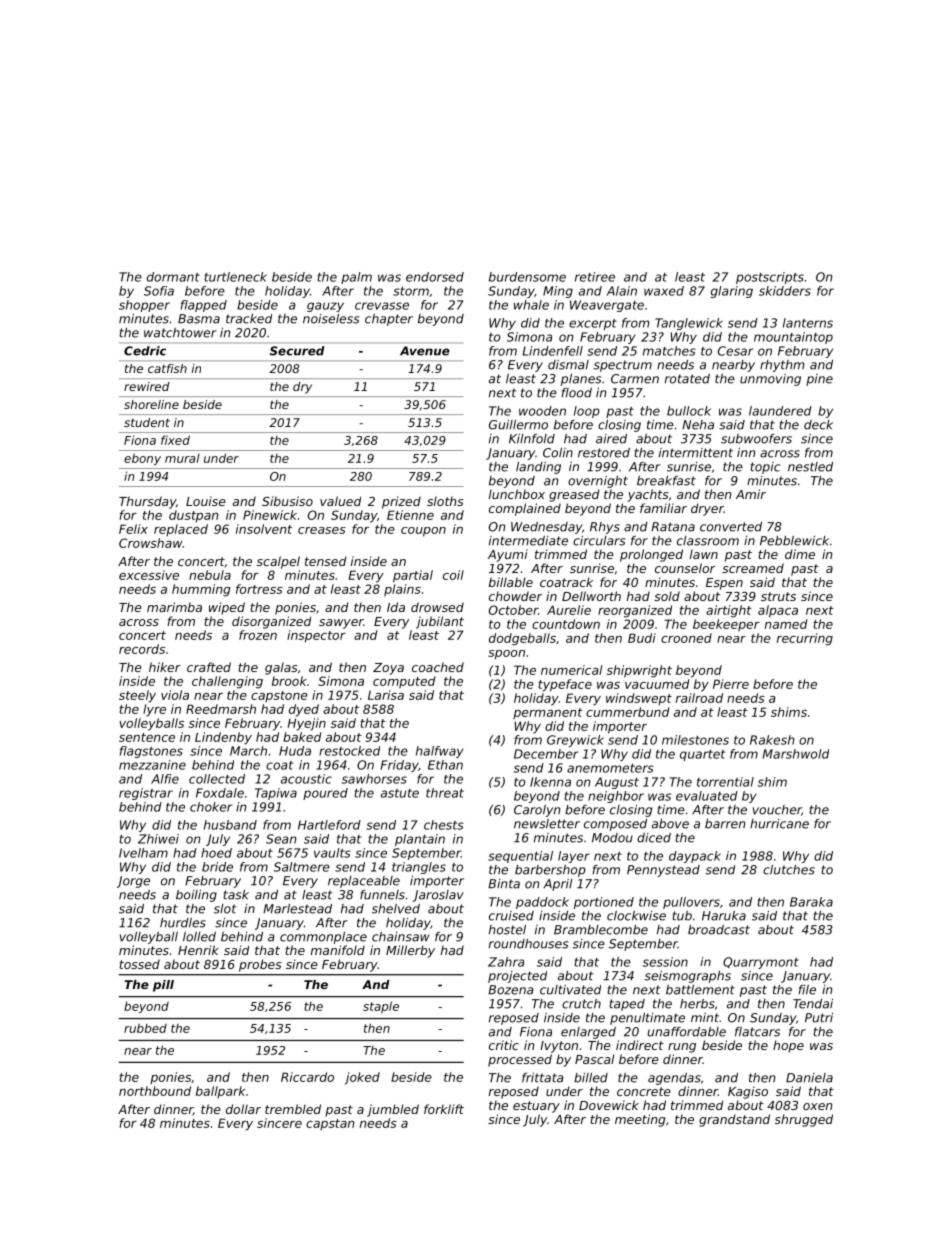 This screenshot has height=1233, width=952. What do you see at coordinates (587, 412) in the screenshot?
I see `loop` at bounding box center [587, 412].
